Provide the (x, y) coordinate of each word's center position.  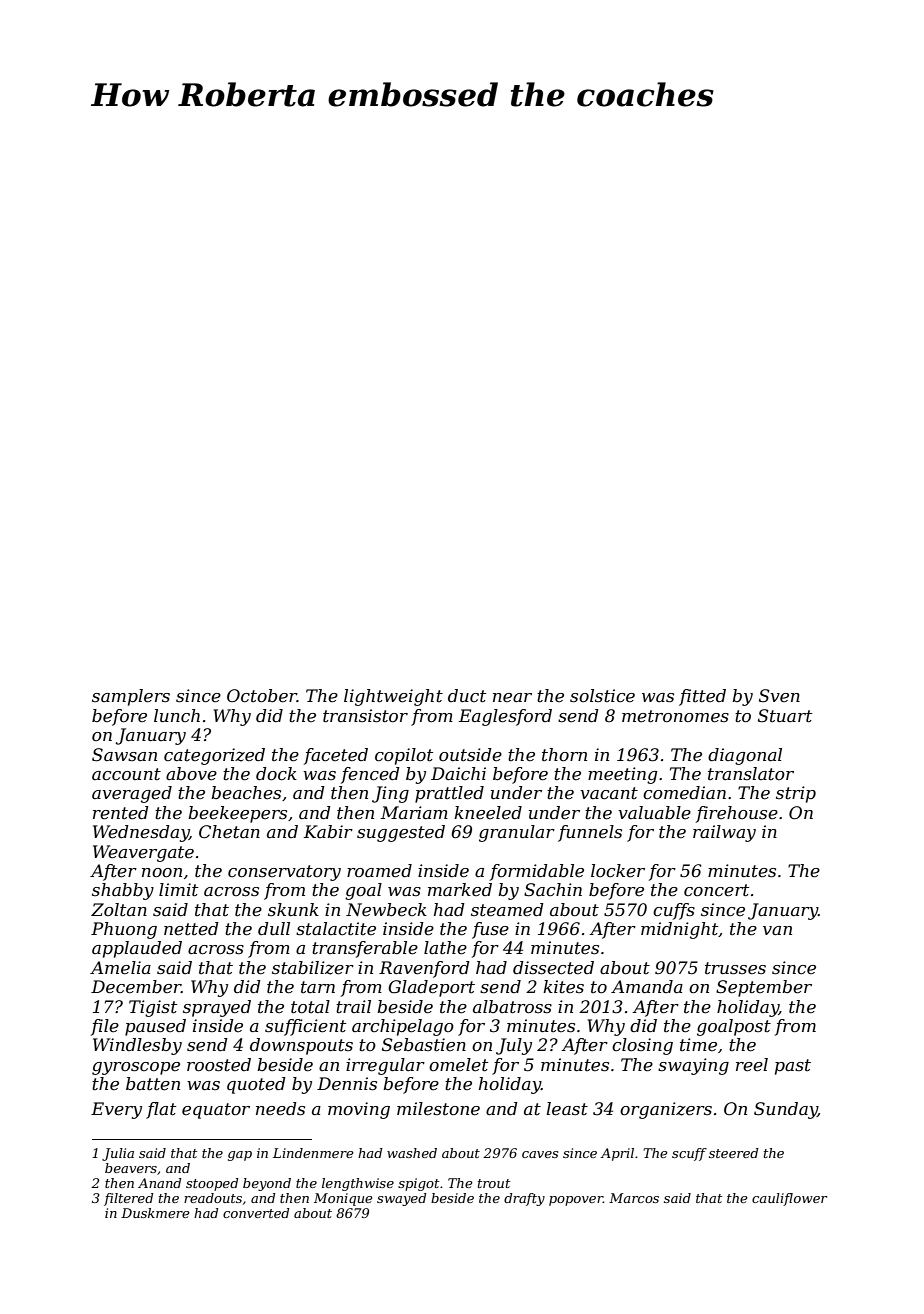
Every (116, 1110)
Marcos (634, 1198)
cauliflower (790, 1199)
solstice (602, 696)
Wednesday (141, 833)
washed (412, 1153)
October (262, 696)
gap (240, 1156)
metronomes (675, 716)
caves (540, 1154)
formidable (537, 872)
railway (724, 833)
